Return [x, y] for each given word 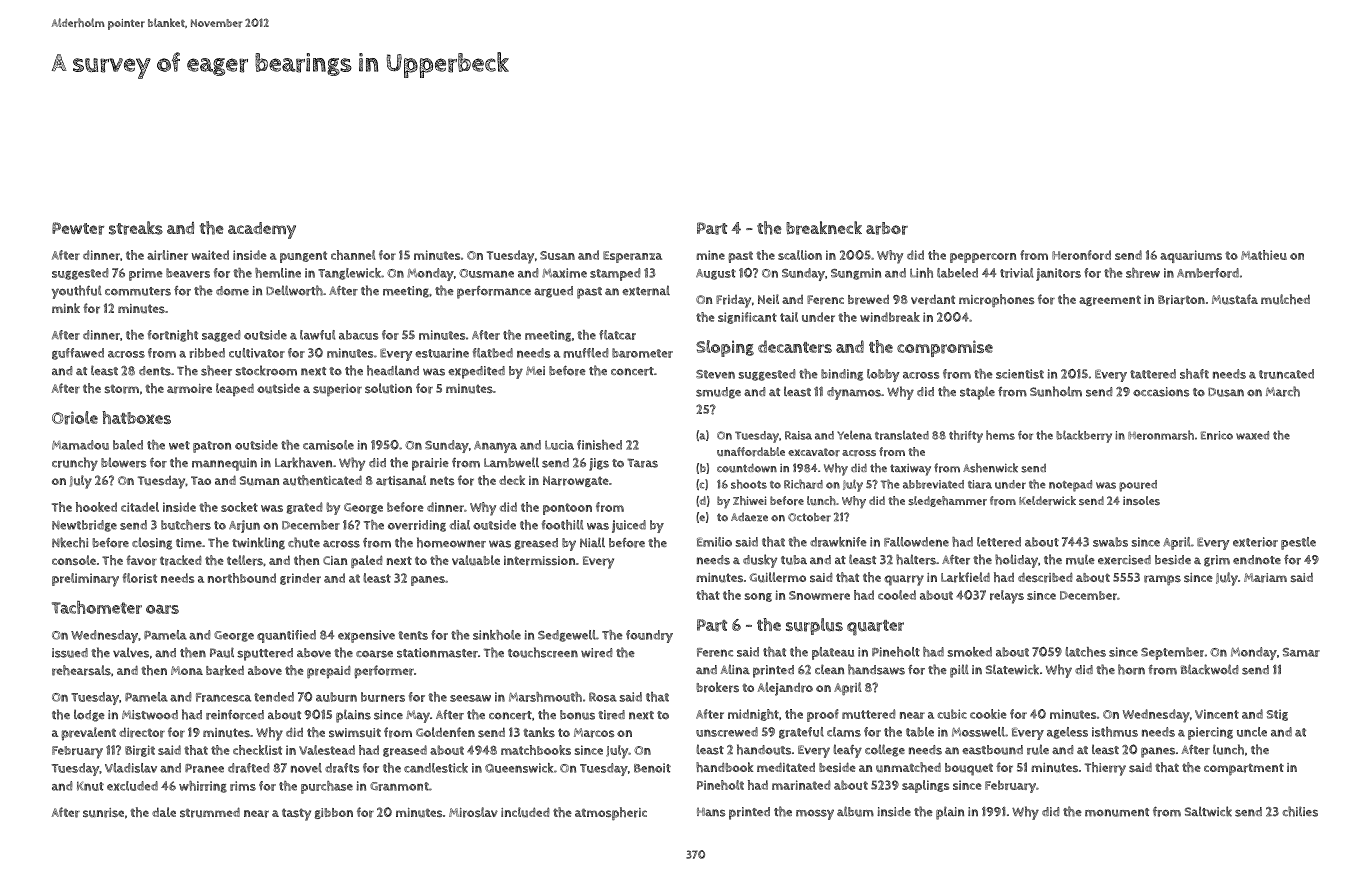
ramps [1162, 580]
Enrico [1217, 435]
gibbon [333, 813]
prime [146, 274]
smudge [718, 393]
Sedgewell [567, 636]
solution [388, 388]
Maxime [564, 273]
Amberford [1208, 273]
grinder [300, 579]
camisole [328, 445]
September [1172, 653]
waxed [1252, 435]
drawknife [838, 542]
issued [70, 653]
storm [122, 389]
